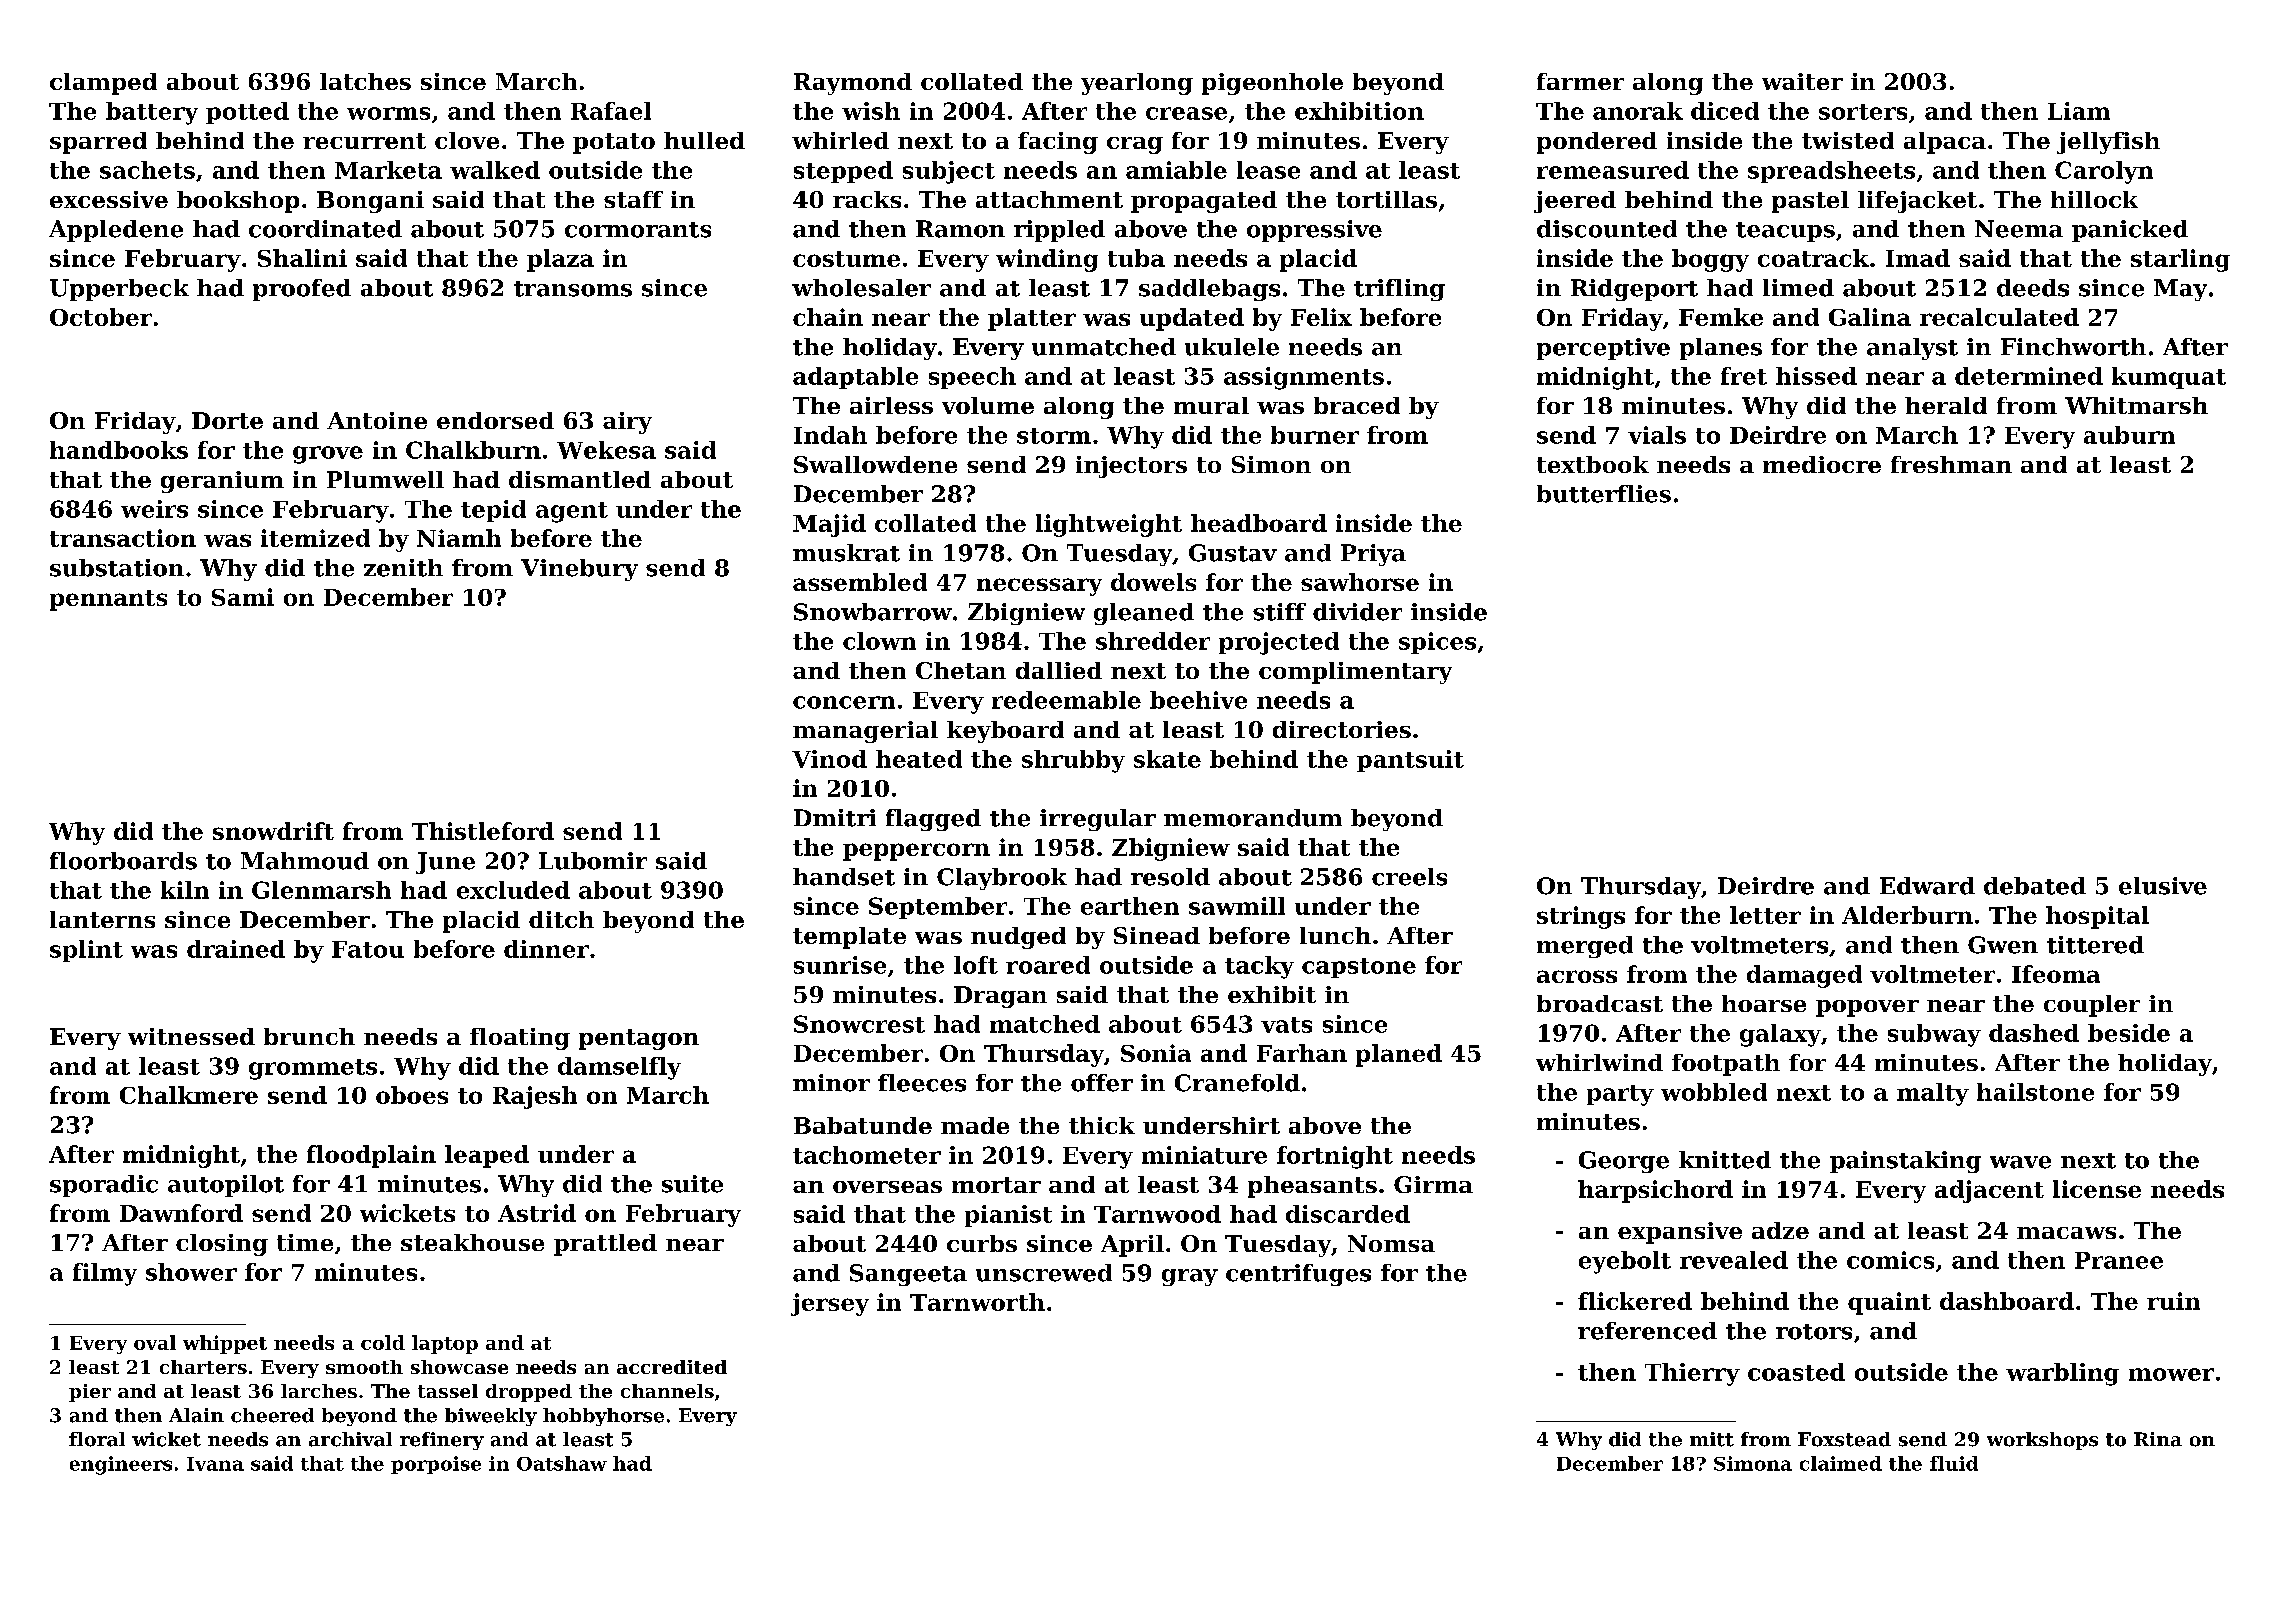  I want to click on porpoise, so click(436, 1465).
